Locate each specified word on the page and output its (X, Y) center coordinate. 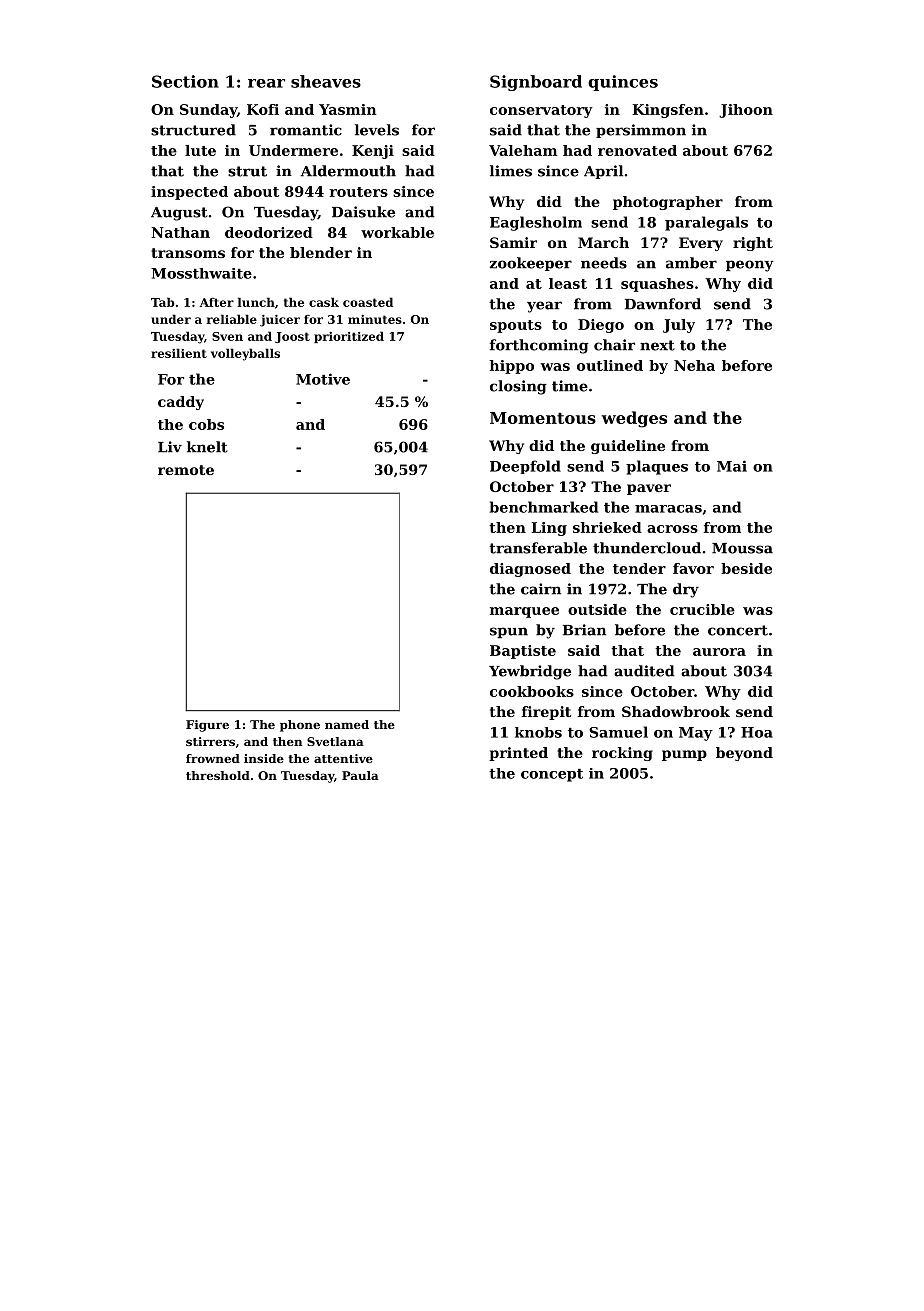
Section (185, 81)
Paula (360, 775)
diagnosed (530, 570)
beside (746, 568)
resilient (179, 353)
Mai (732, 466)
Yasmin (347, 109)
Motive (323, 379)
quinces (623, 83)
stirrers (210, 741)
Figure (207, 726)
